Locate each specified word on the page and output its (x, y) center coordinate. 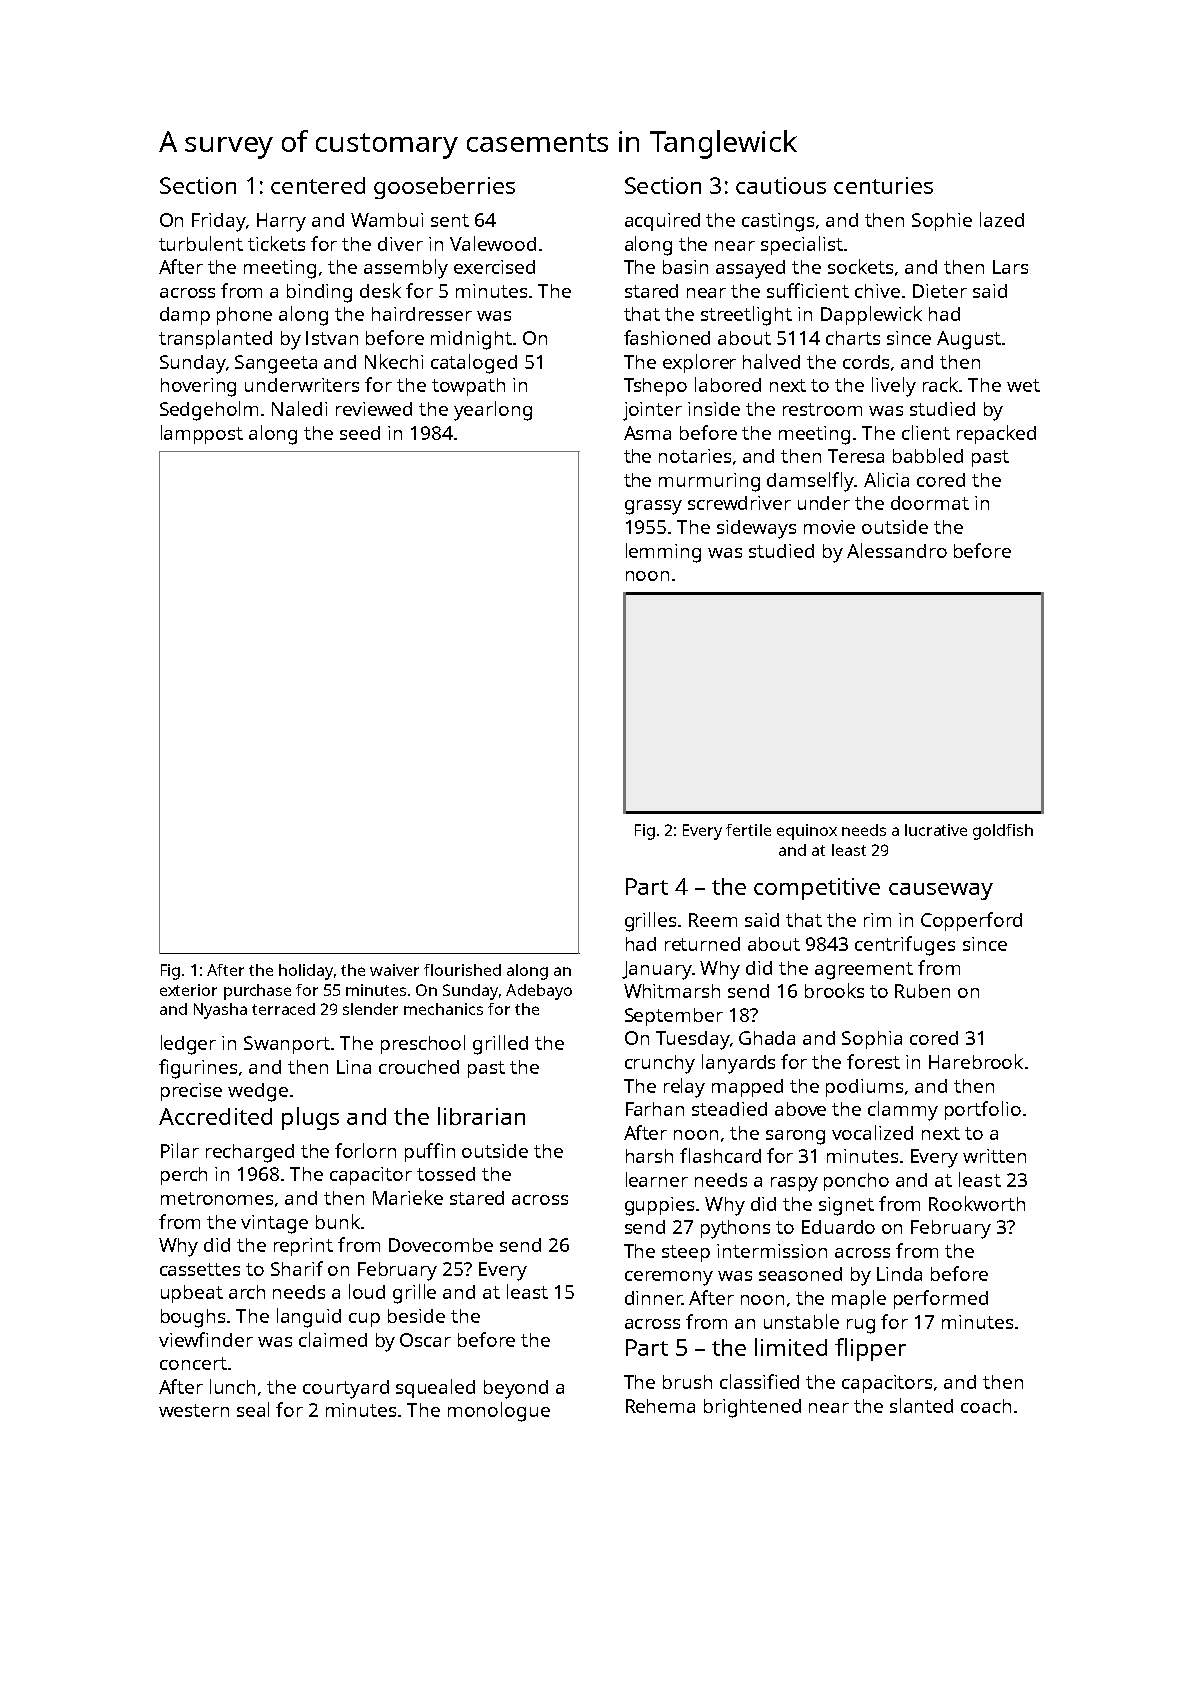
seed (360, 433)
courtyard (346, 1389)
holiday (306, 972)
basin (685, 267)
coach (986, 1406)
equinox (807, 832)
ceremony (669, 1278)
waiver (394, 970)
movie (829, 527)
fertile (748, 830)
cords (866, 362)
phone (244, 316)
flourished (462, 970)
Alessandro (897, 550)
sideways (756, 529)
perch (184, 1176)
